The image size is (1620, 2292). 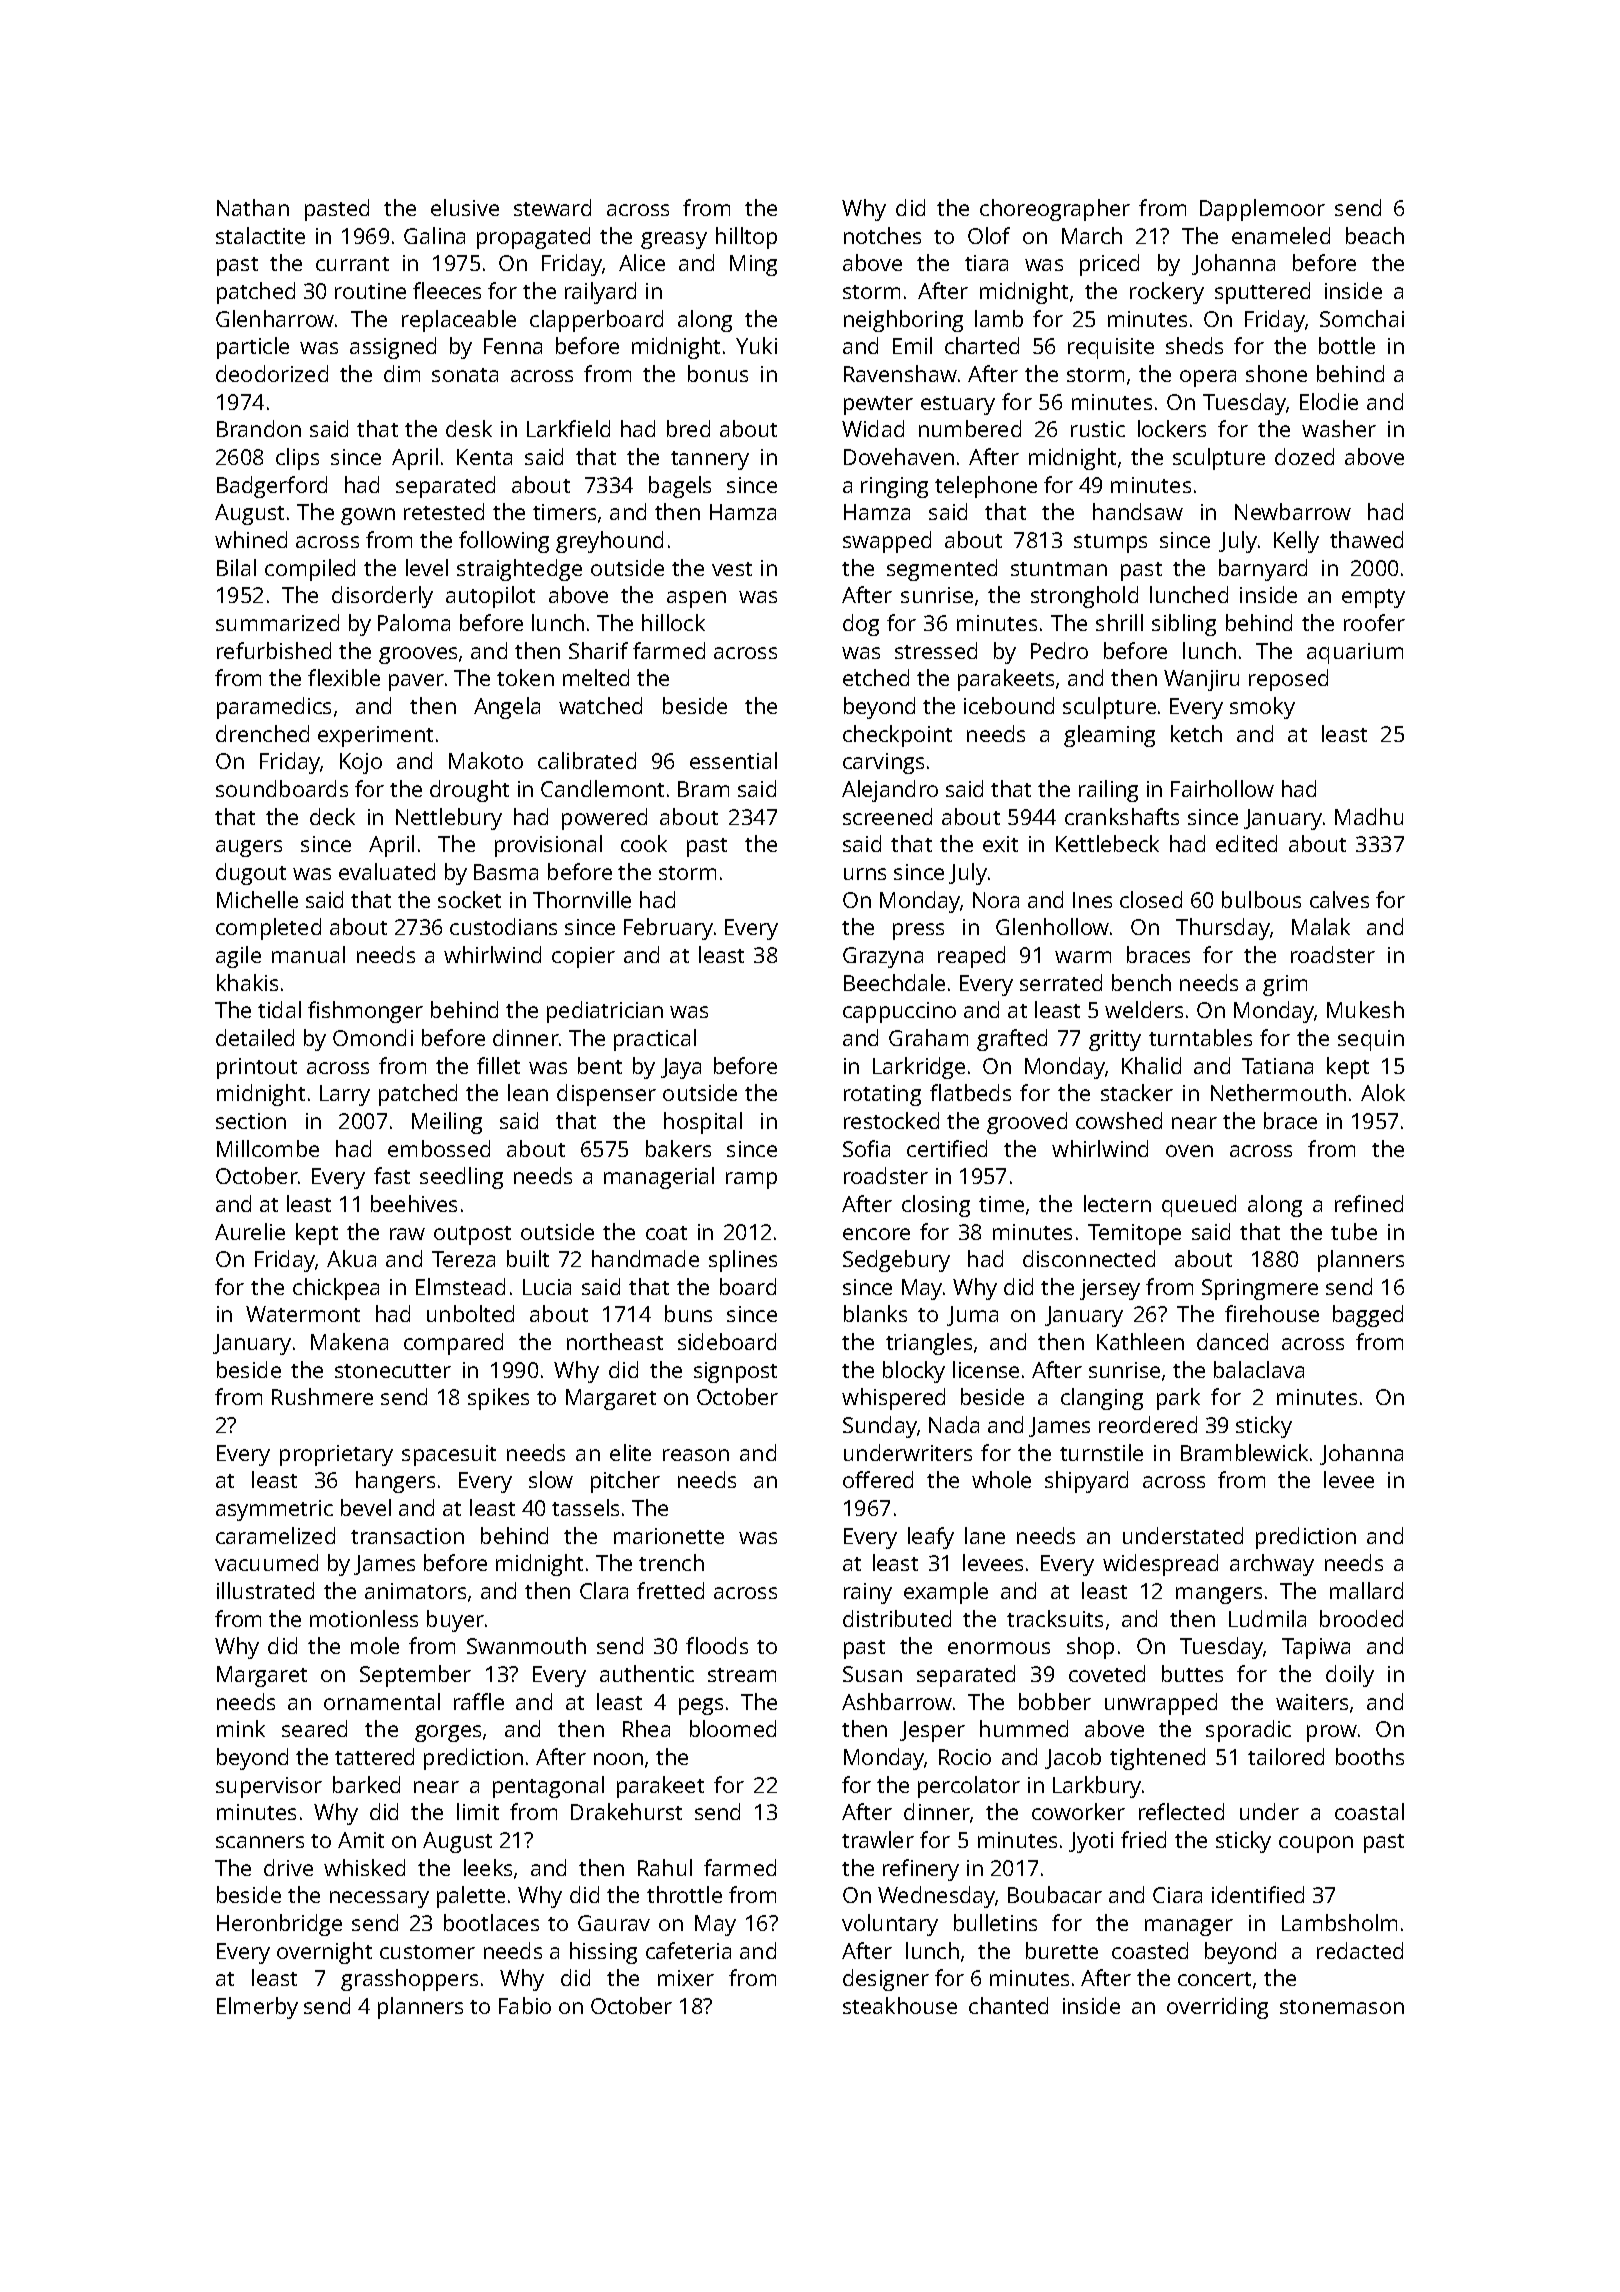 I want to click on railing, so click(x=1108, y=791).
